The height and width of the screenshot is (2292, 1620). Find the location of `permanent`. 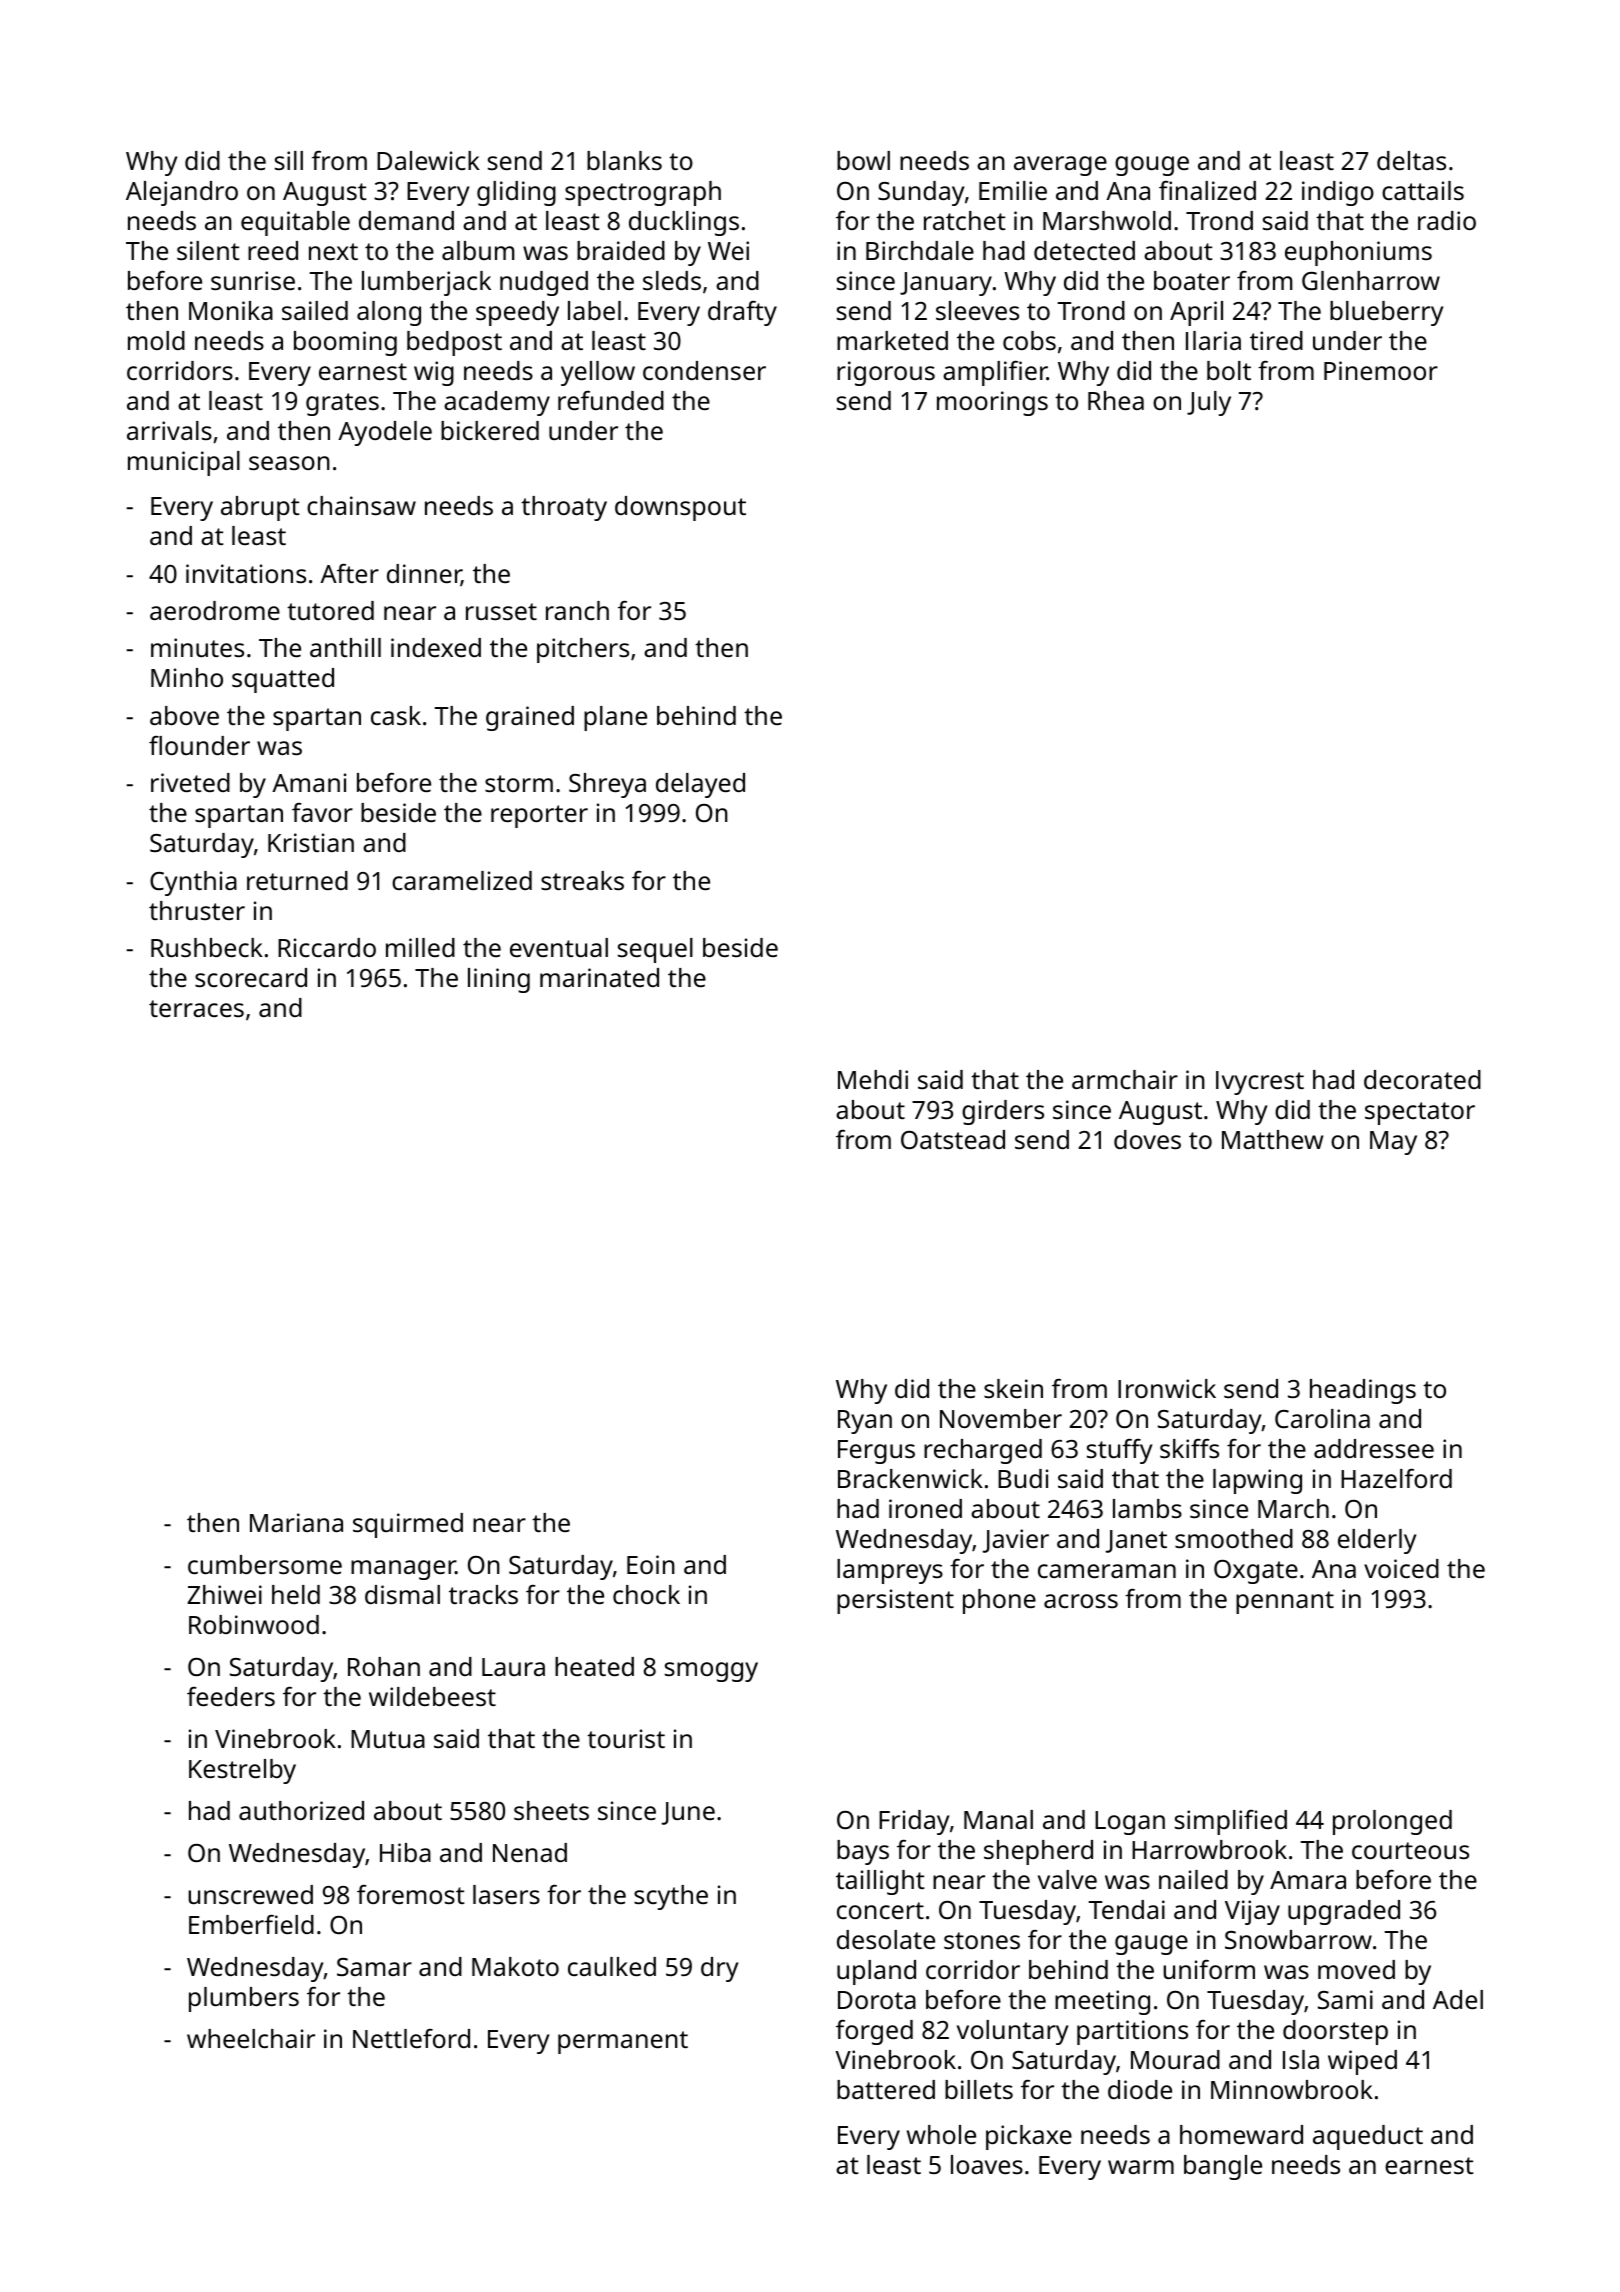

permanent is located at coordinates (623, 2042).
